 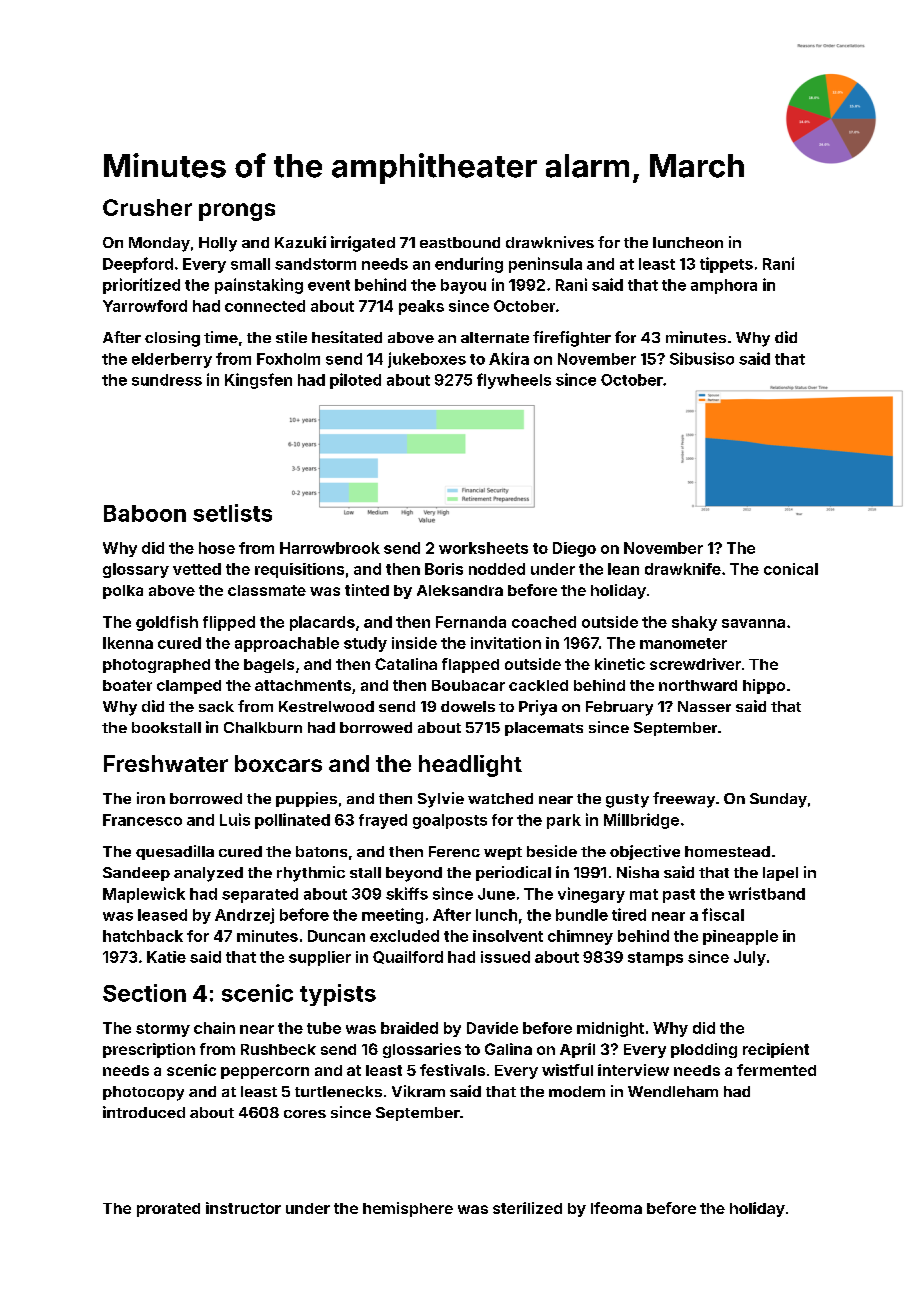 I want to click on drawknives, so click(x=550, y=242).
